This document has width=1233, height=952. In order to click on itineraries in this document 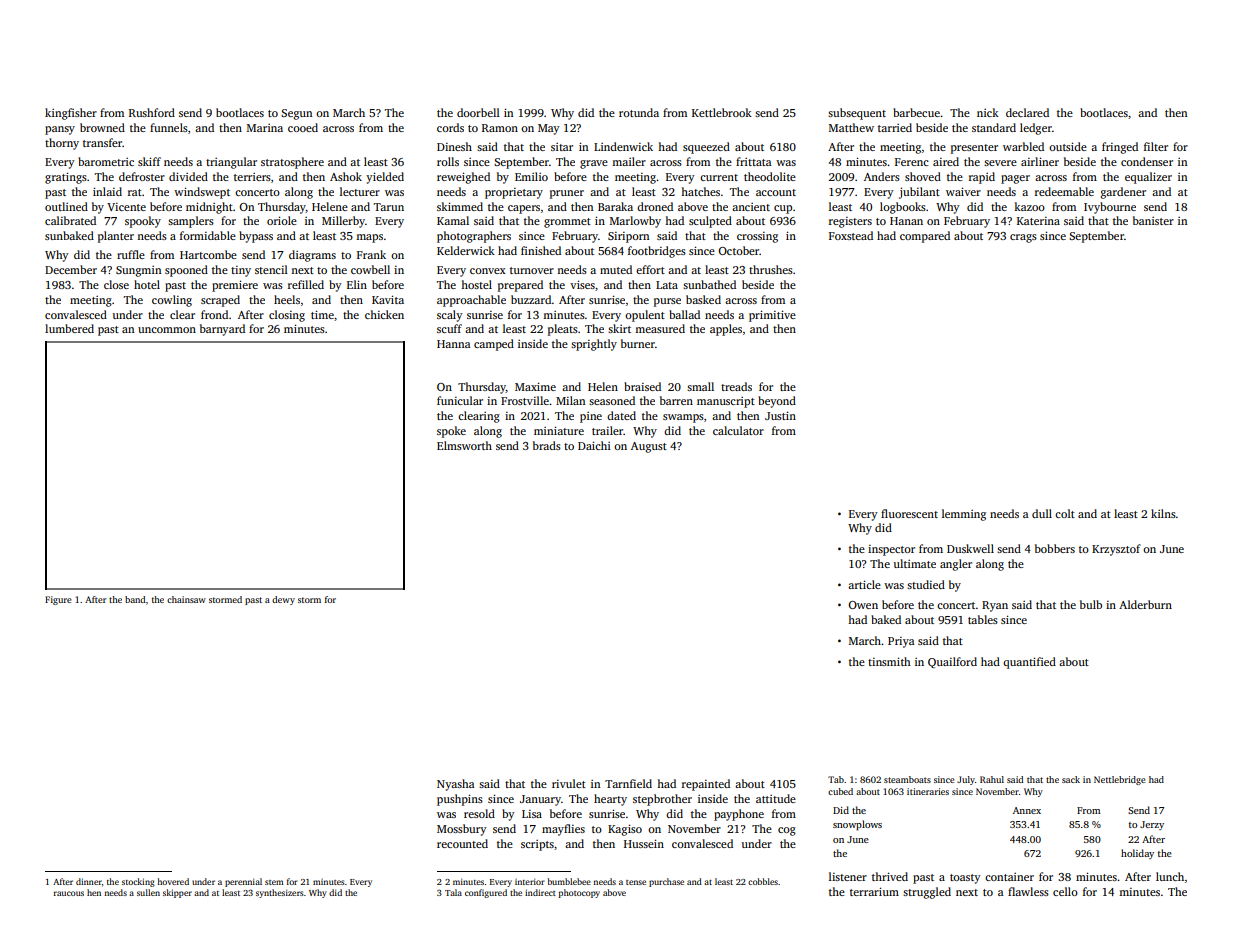, I will do `click(928, 791)`.
